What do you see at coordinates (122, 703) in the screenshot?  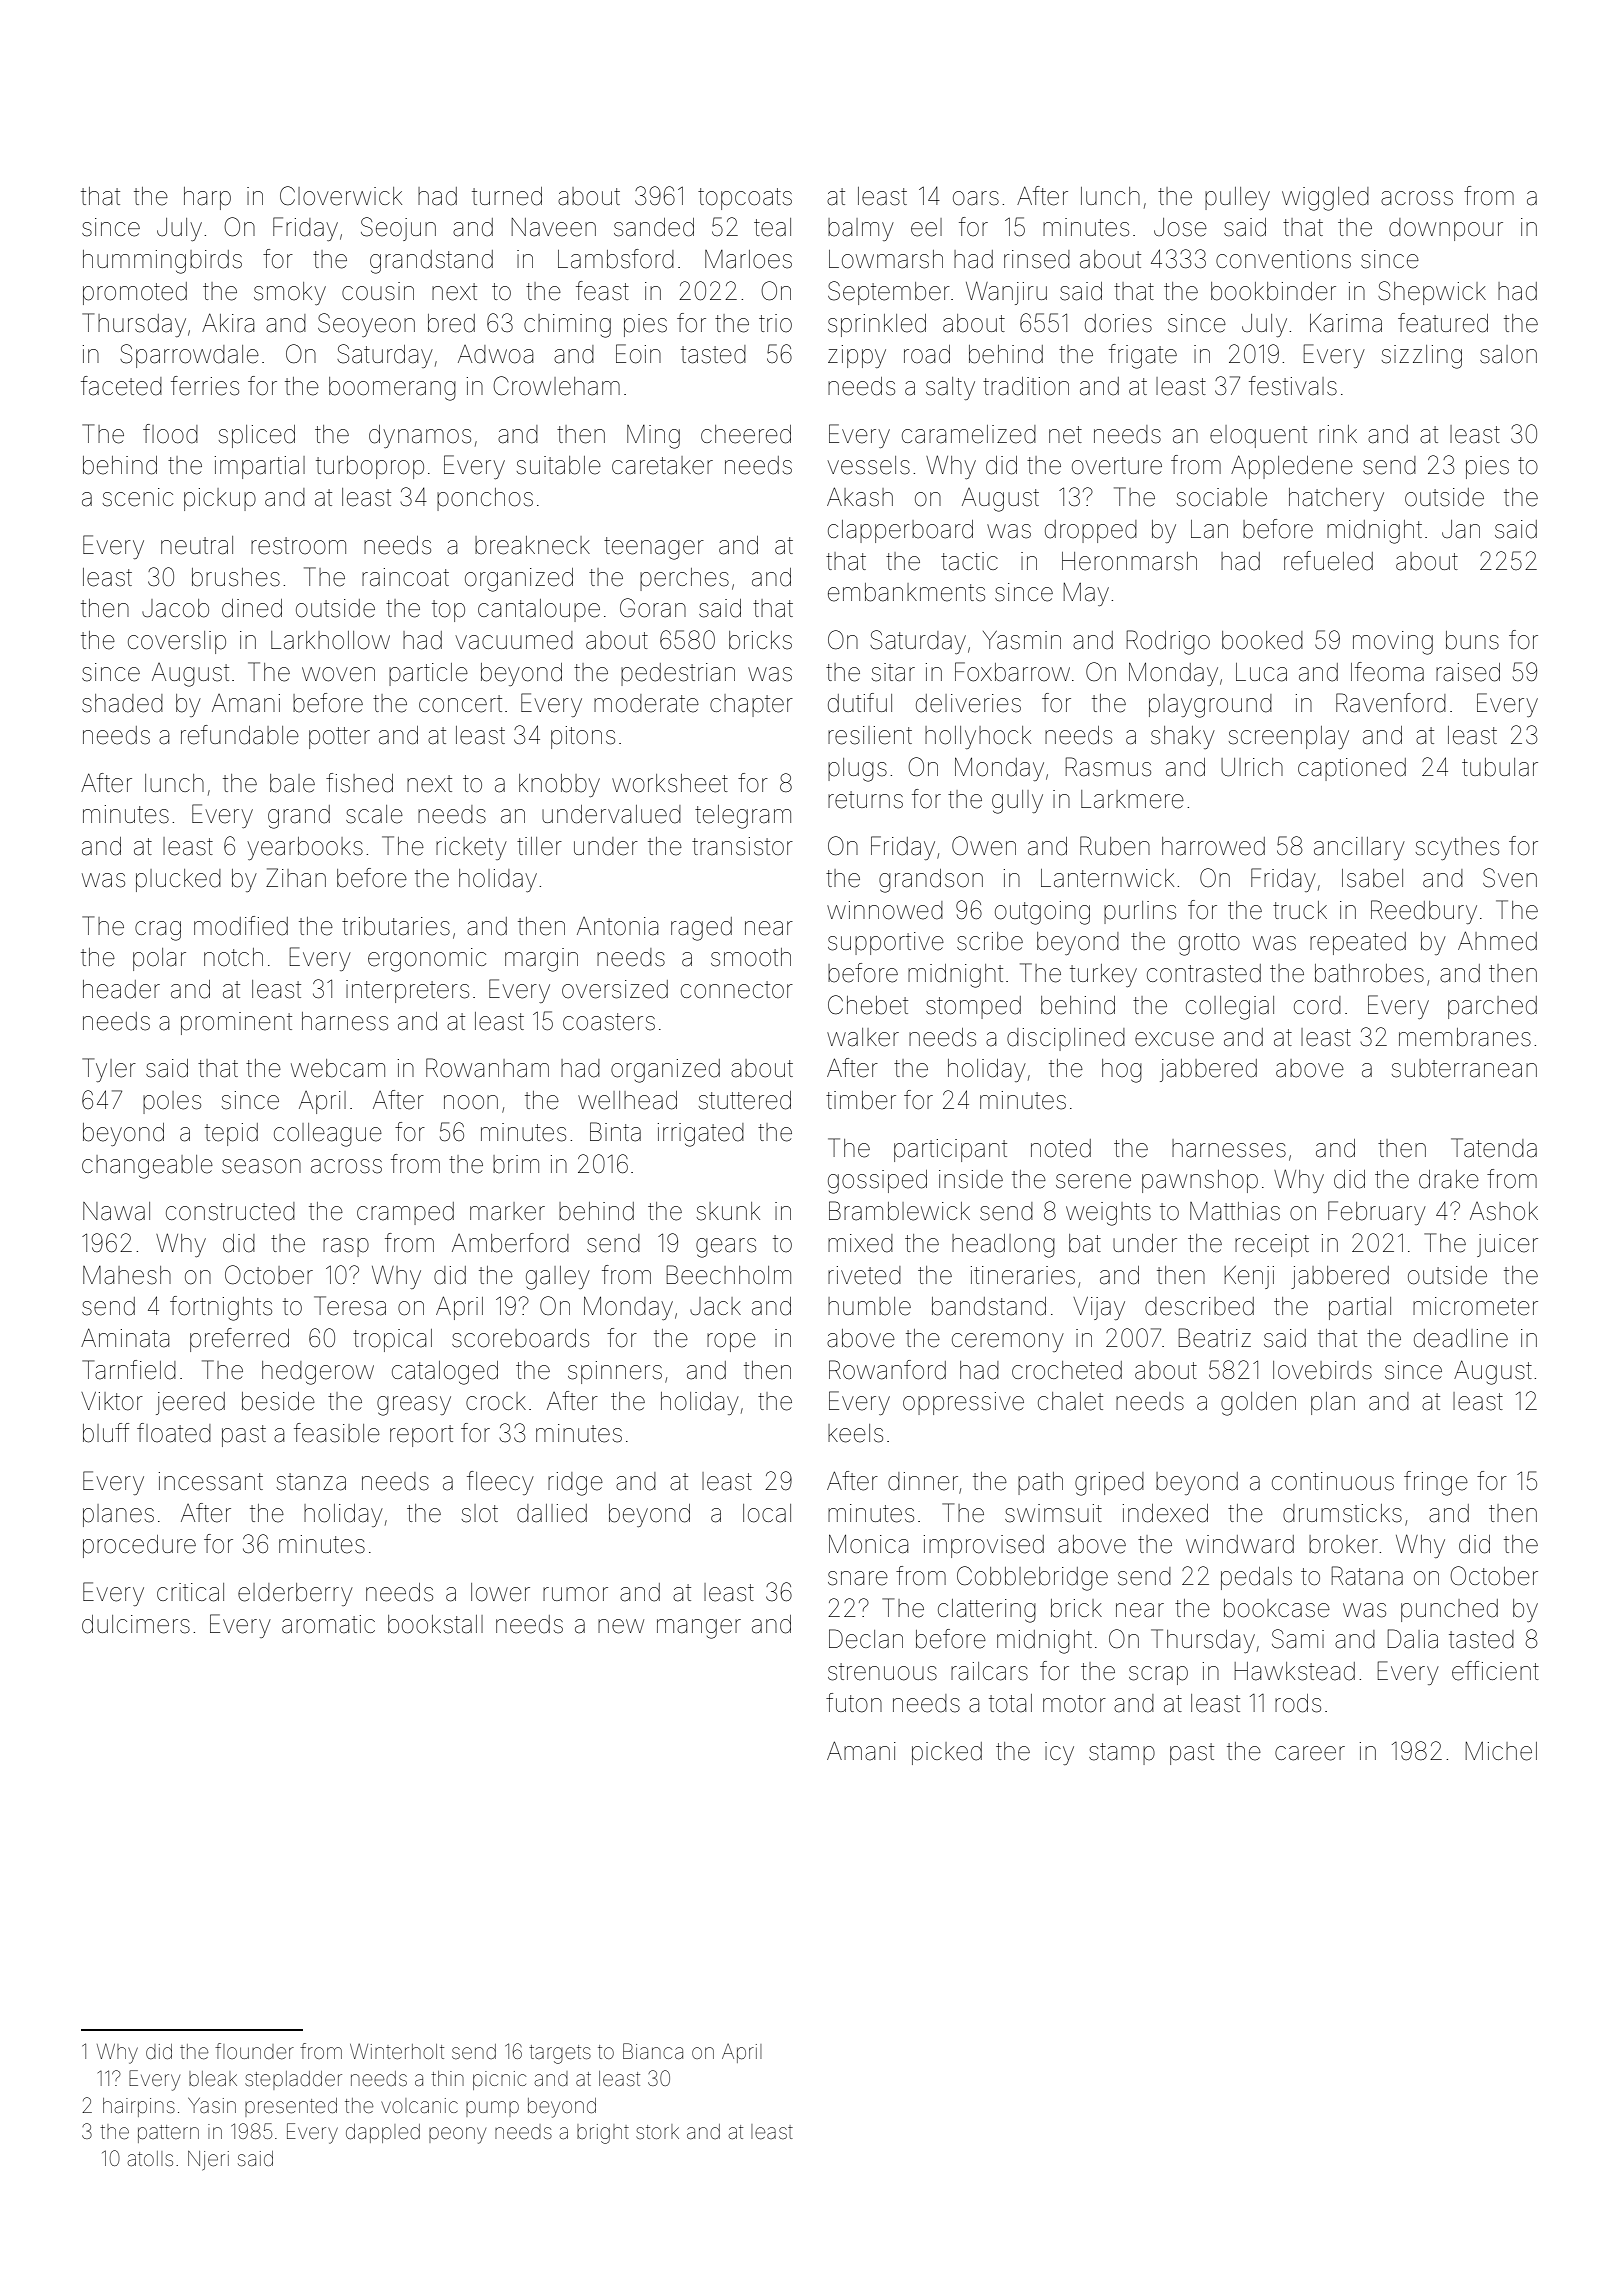 I see `shaded` at bounding box center [122, 703].
